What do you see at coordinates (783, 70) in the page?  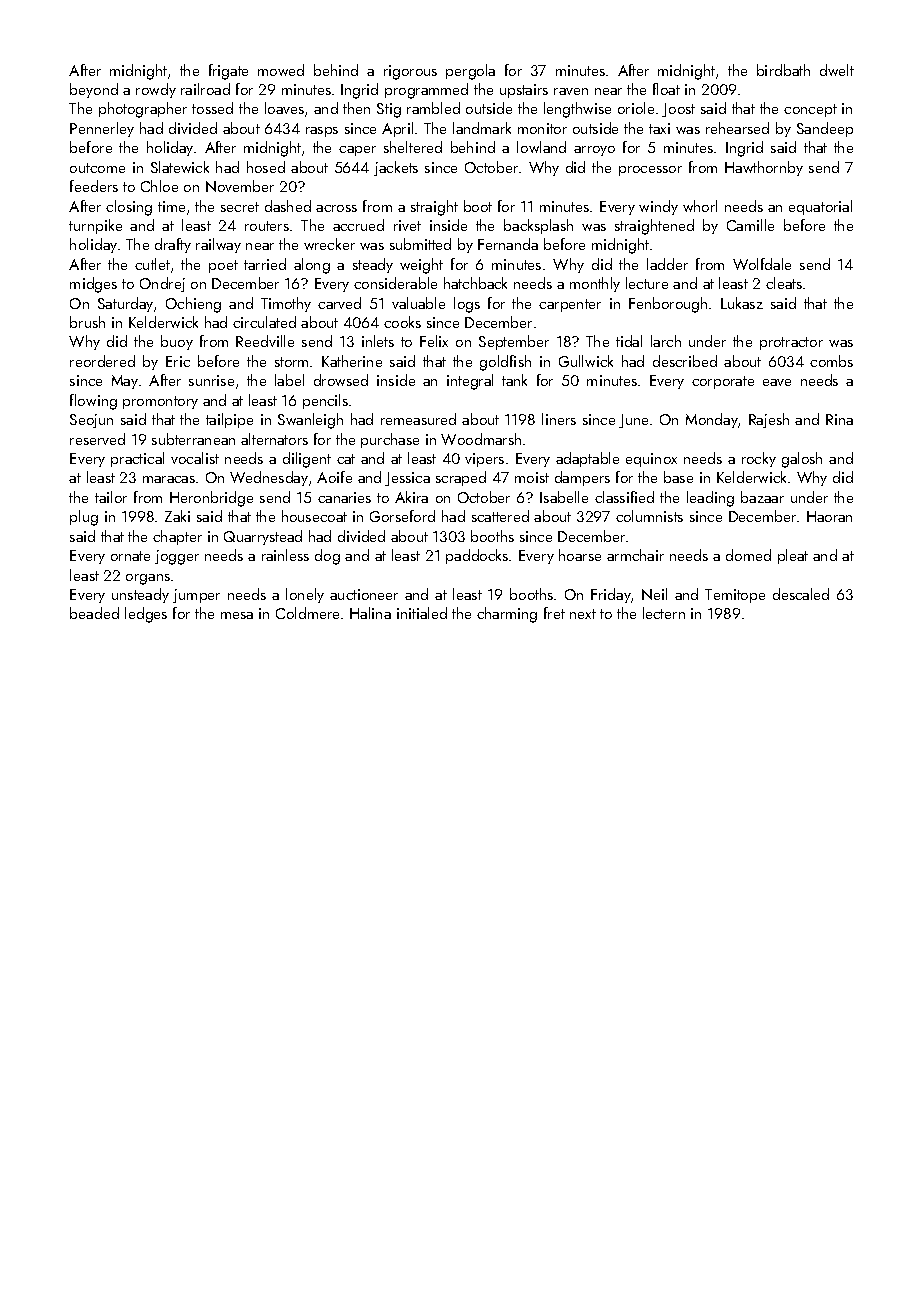 I see `birdbath` at bounding box center [783, 70].
